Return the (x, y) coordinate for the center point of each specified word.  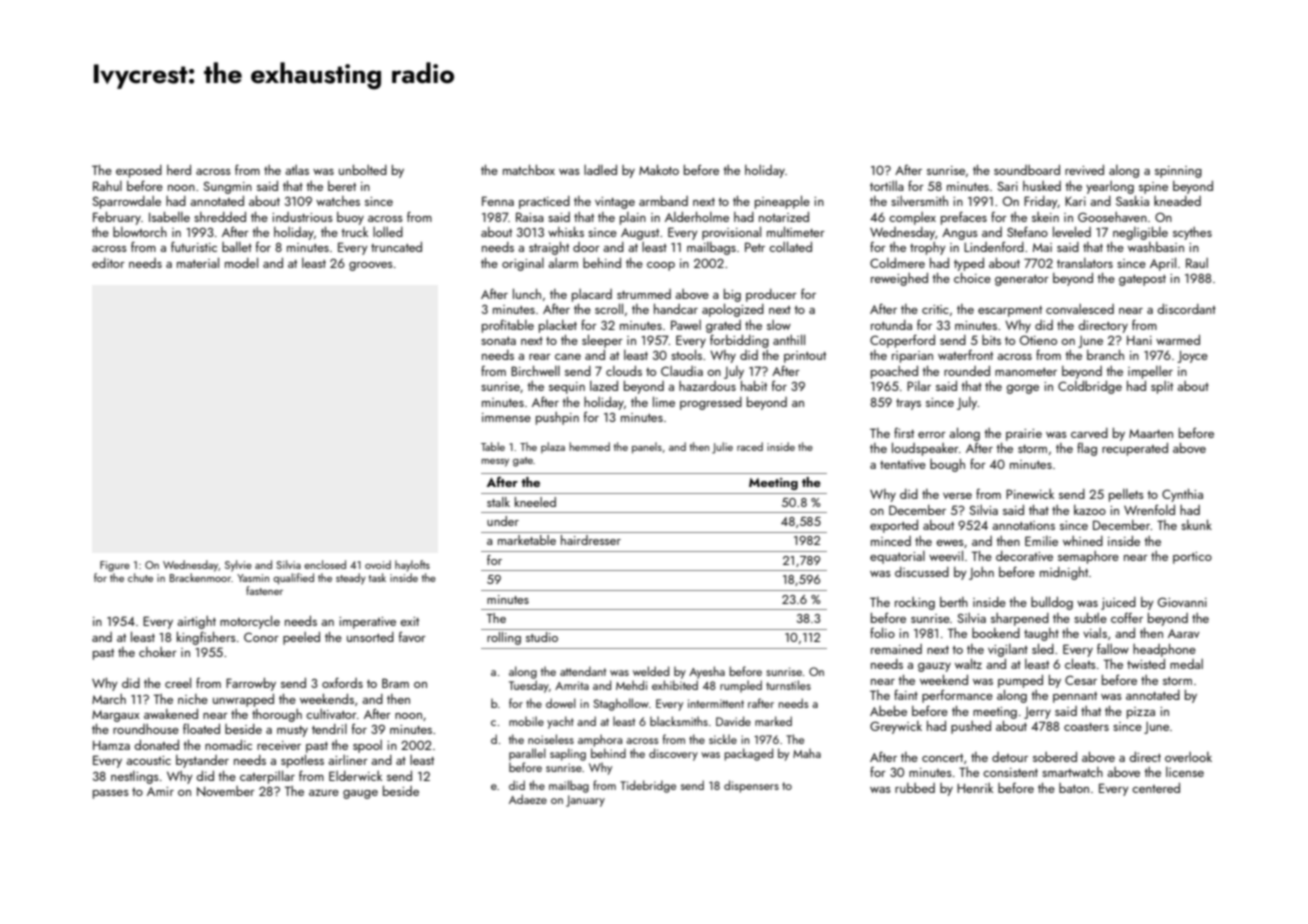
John (981, 573)
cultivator (331, 714)
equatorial (897, 557)
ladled (600, 170)
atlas (297, 170)
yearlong (1110, 187)
